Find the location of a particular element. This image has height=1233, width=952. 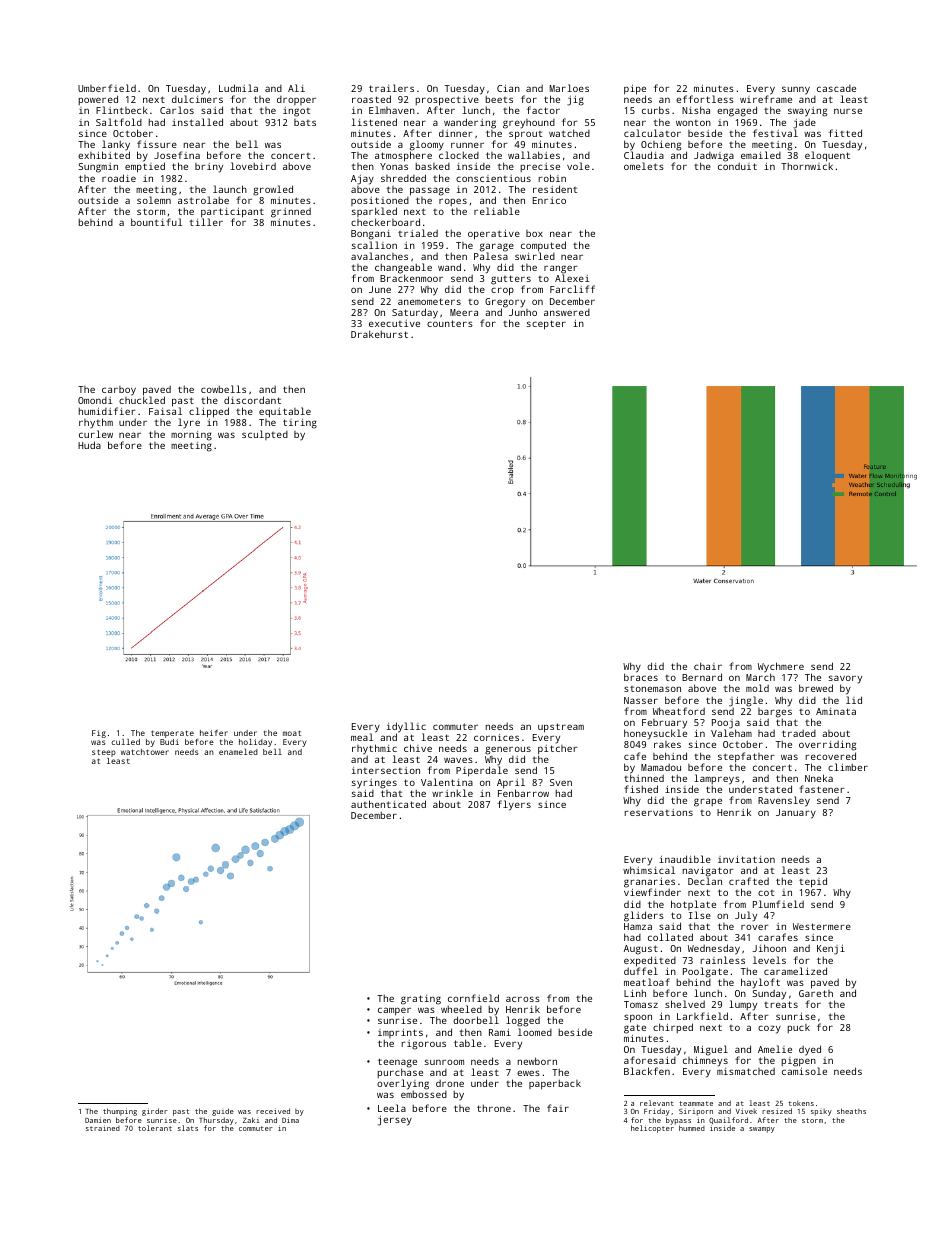

Wychmere is located at coordinates (781, 668).
